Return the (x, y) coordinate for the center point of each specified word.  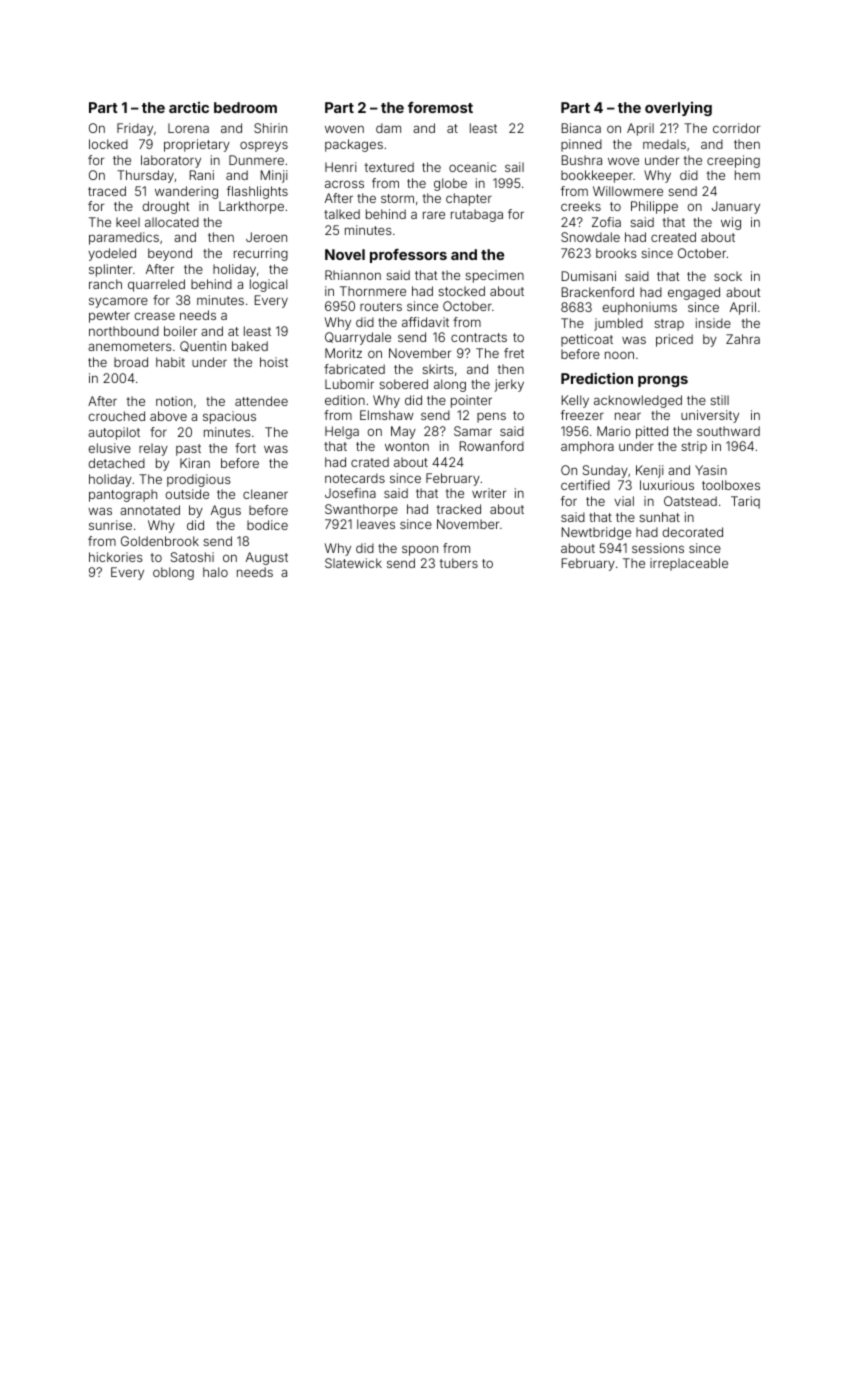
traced (107, 191)
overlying (678, 109)
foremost (440, 107)
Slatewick (353, 563)
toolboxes (731, 485)
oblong (173, 573)
